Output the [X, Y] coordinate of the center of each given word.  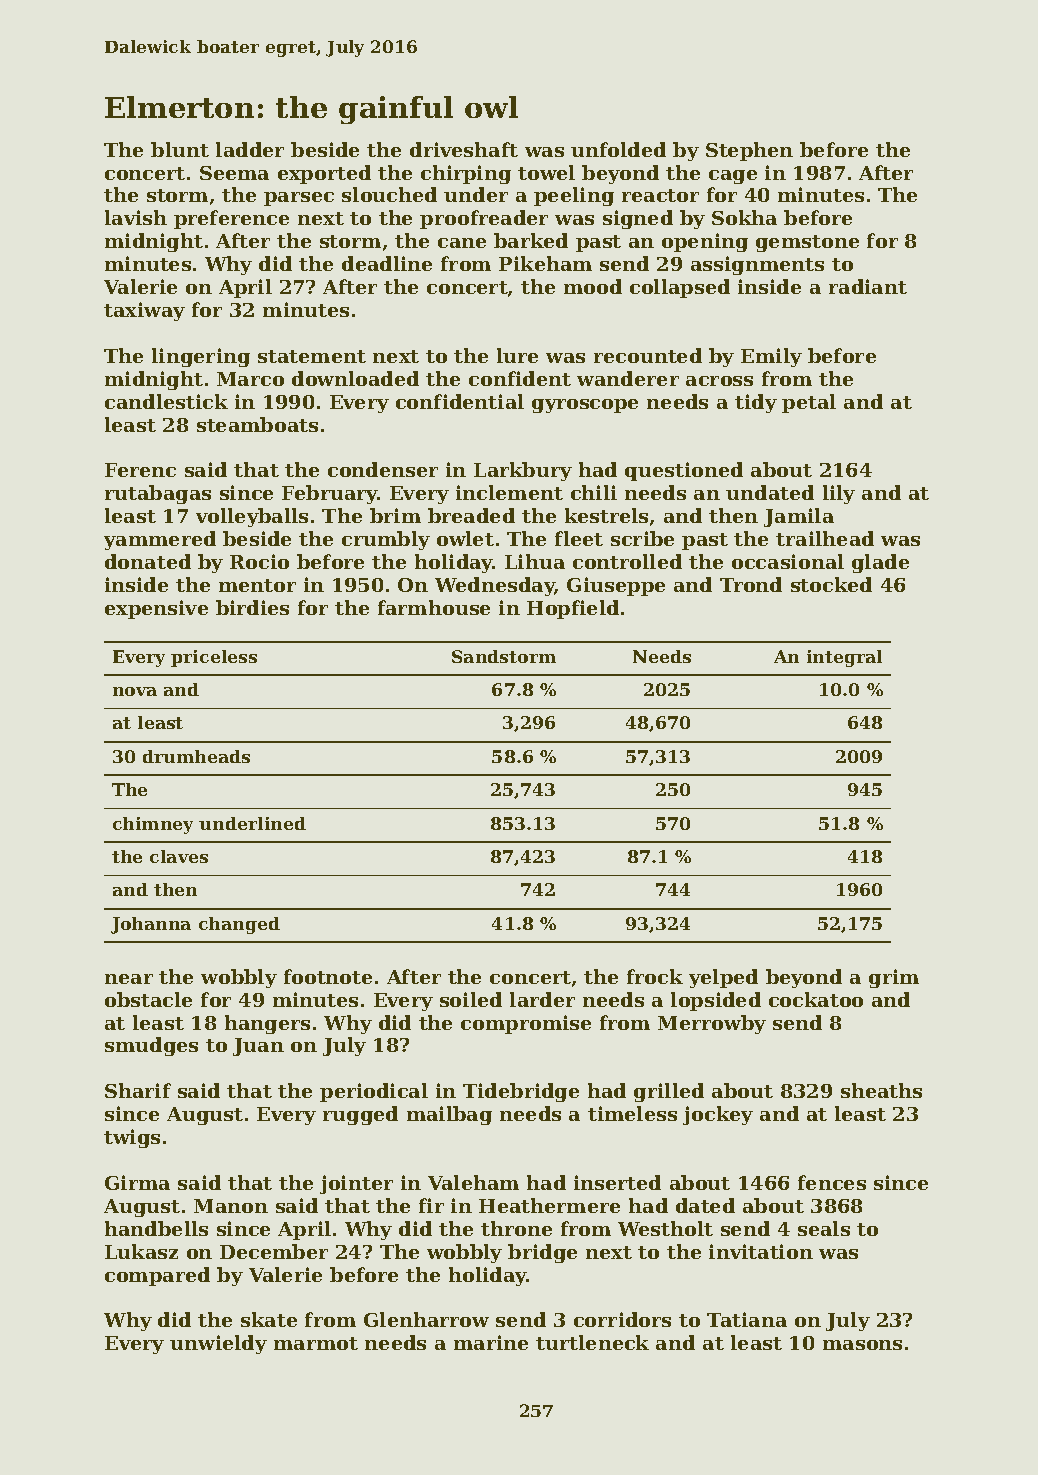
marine [491, 1342]
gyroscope [585, 406]
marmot [316, 1343]
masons [862, 1345]
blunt [180, 149]
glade [880, 563]
